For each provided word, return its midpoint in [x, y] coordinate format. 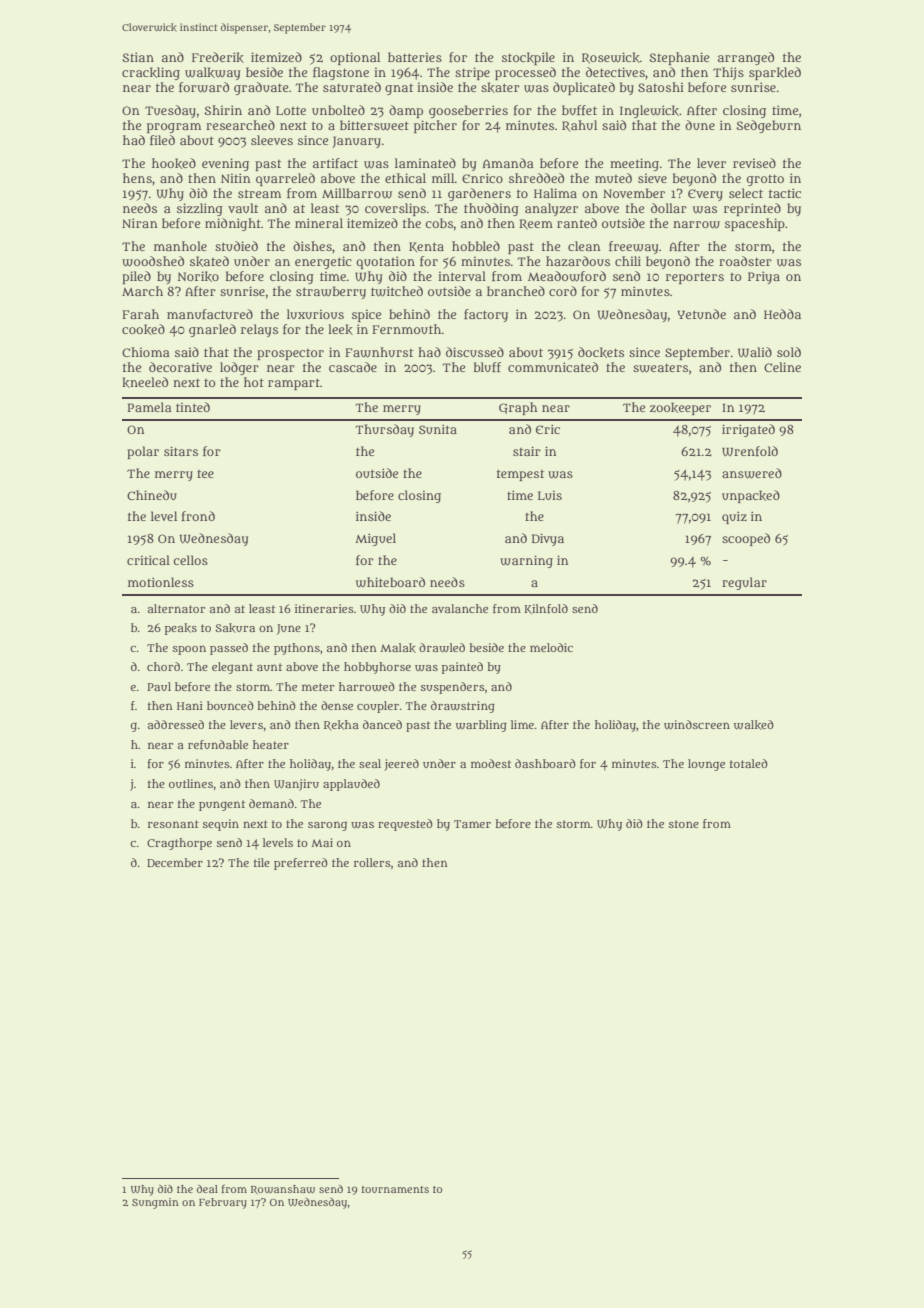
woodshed [153, 261]
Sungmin [155, 1203]
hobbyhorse [377, 668]
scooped [746, 539]
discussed [475, 352]
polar [143, 452]
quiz [734, 517]
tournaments [395, 1189]
